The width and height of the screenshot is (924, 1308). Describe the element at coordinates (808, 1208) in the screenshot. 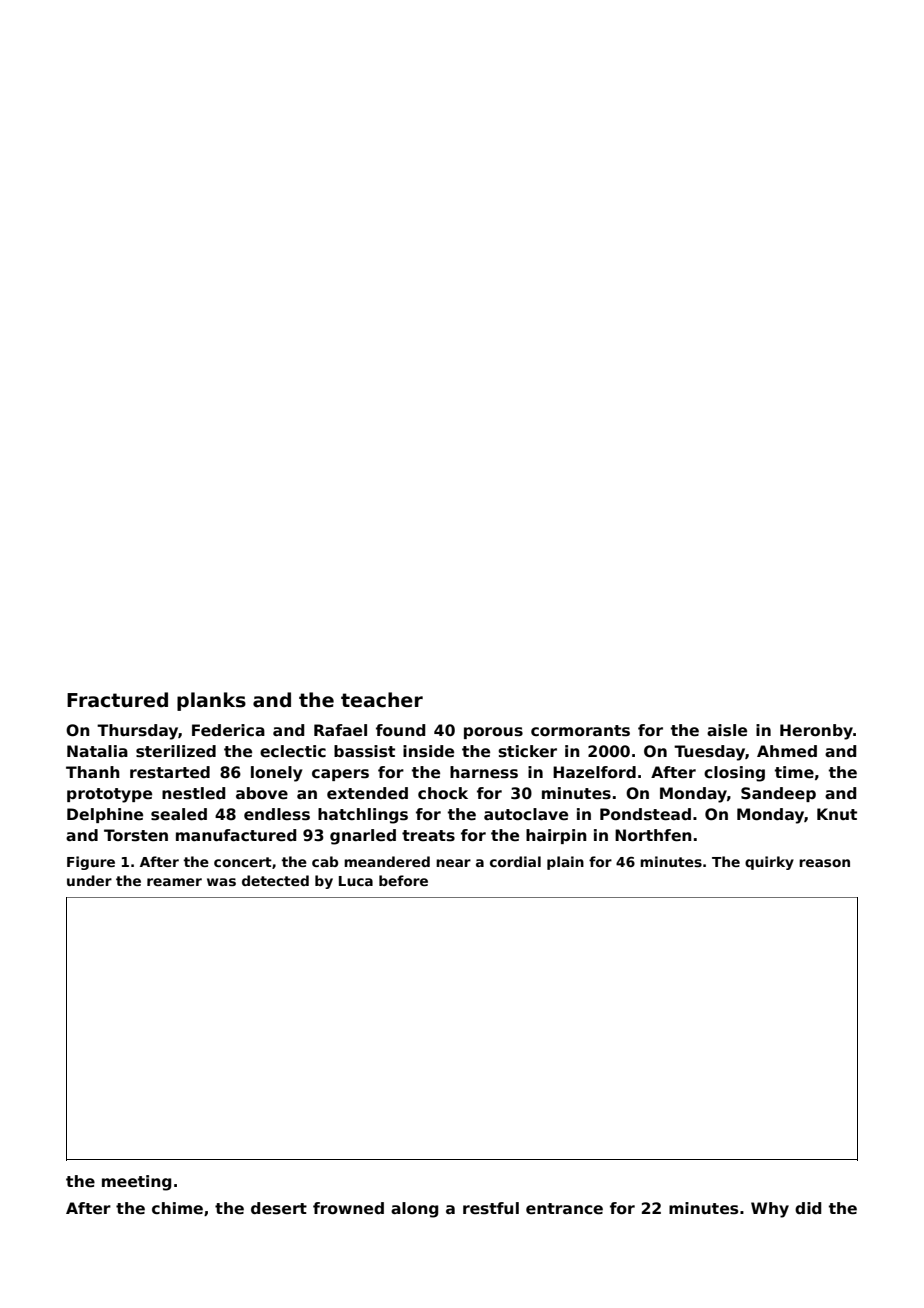

I see `did` at that location.
